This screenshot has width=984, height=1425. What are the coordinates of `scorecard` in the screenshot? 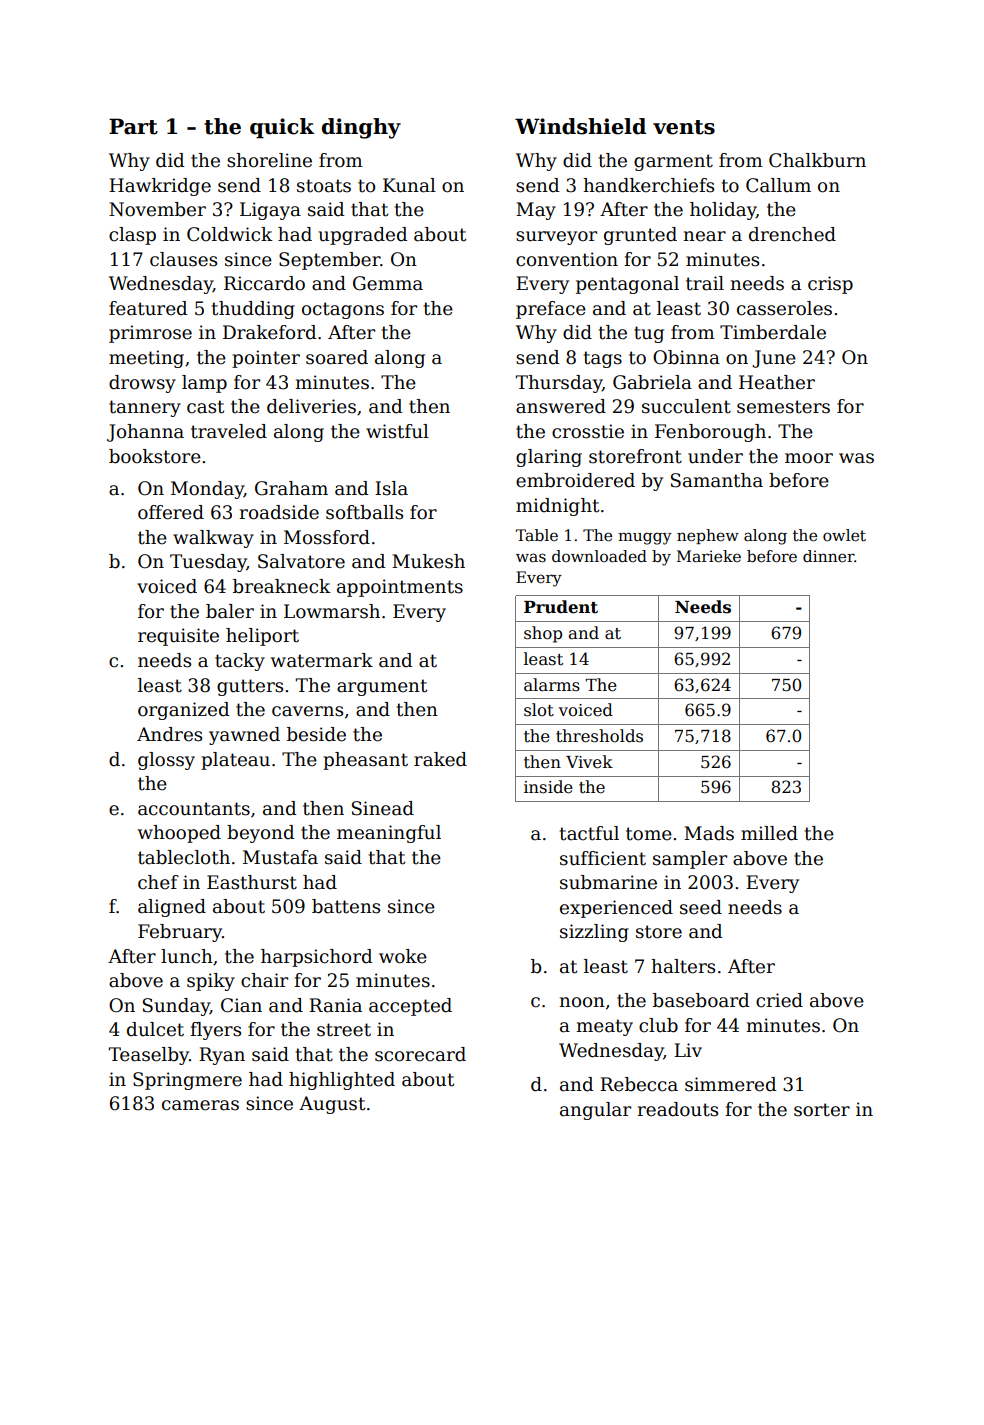 It's located at (420, 1054).
